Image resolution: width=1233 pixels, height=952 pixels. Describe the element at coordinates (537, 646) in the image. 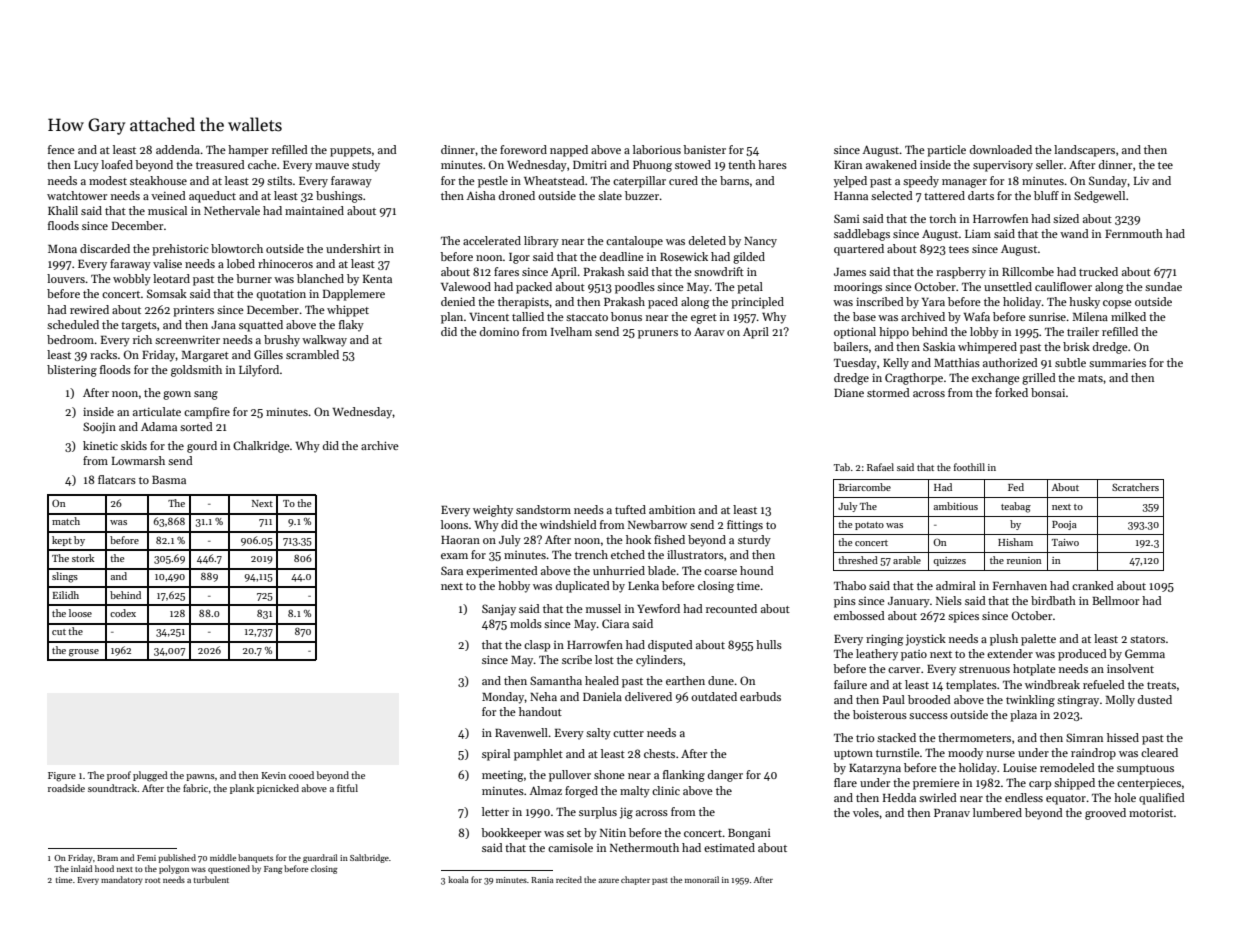

I see `clasp` at that location.
